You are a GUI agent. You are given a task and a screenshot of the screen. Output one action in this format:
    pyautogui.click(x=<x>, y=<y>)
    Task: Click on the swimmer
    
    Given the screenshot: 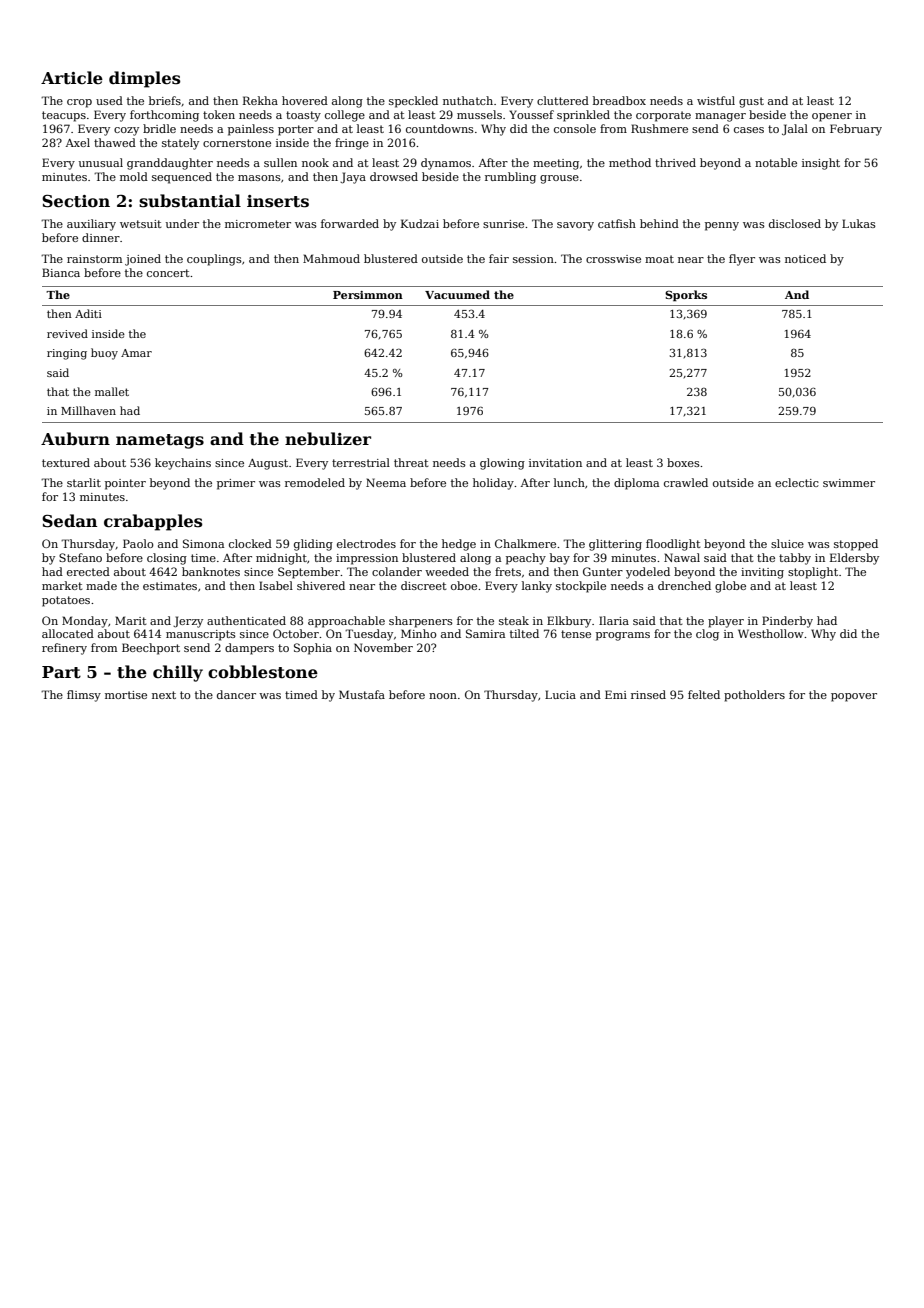 What is the action you would take?
    pyautogui.click(x=849, y=483)
